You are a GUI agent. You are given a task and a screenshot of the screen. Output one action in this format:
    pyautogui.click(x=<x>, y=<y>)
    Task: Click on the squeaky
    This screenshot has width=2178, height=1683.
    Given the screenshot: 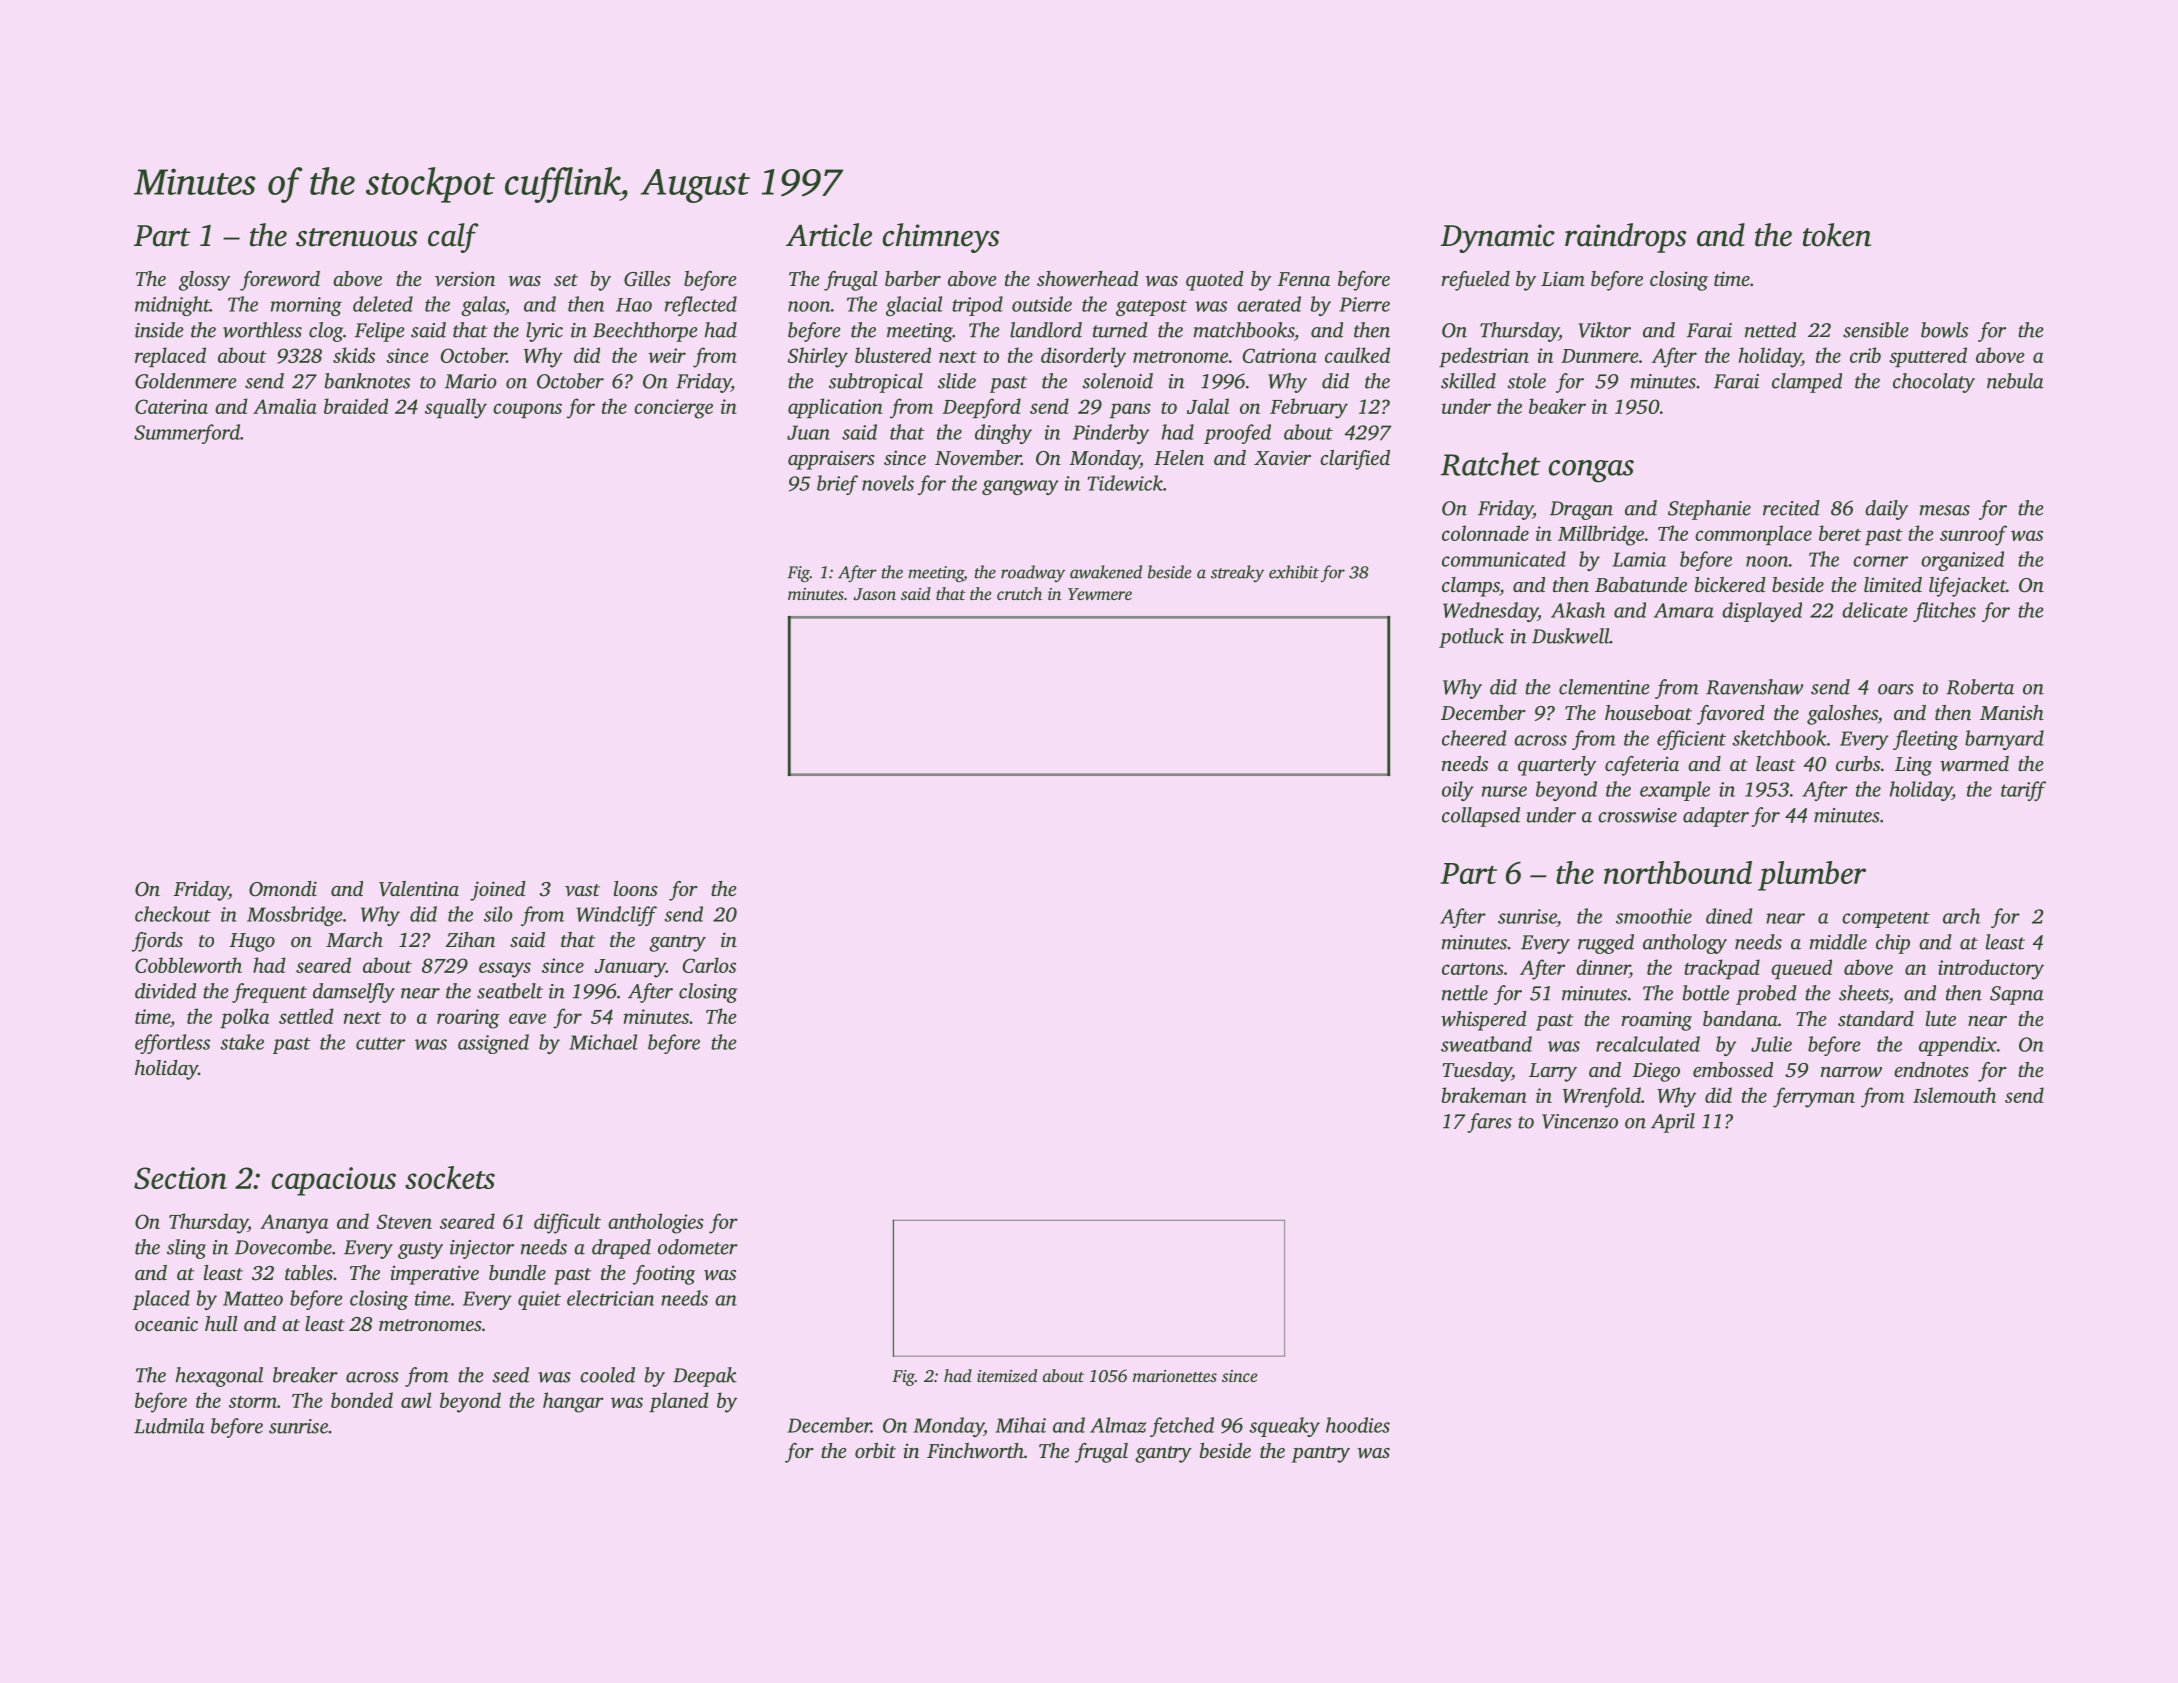 What is the action you would take?
    pyautogui.click(x=1284, y=1427)
